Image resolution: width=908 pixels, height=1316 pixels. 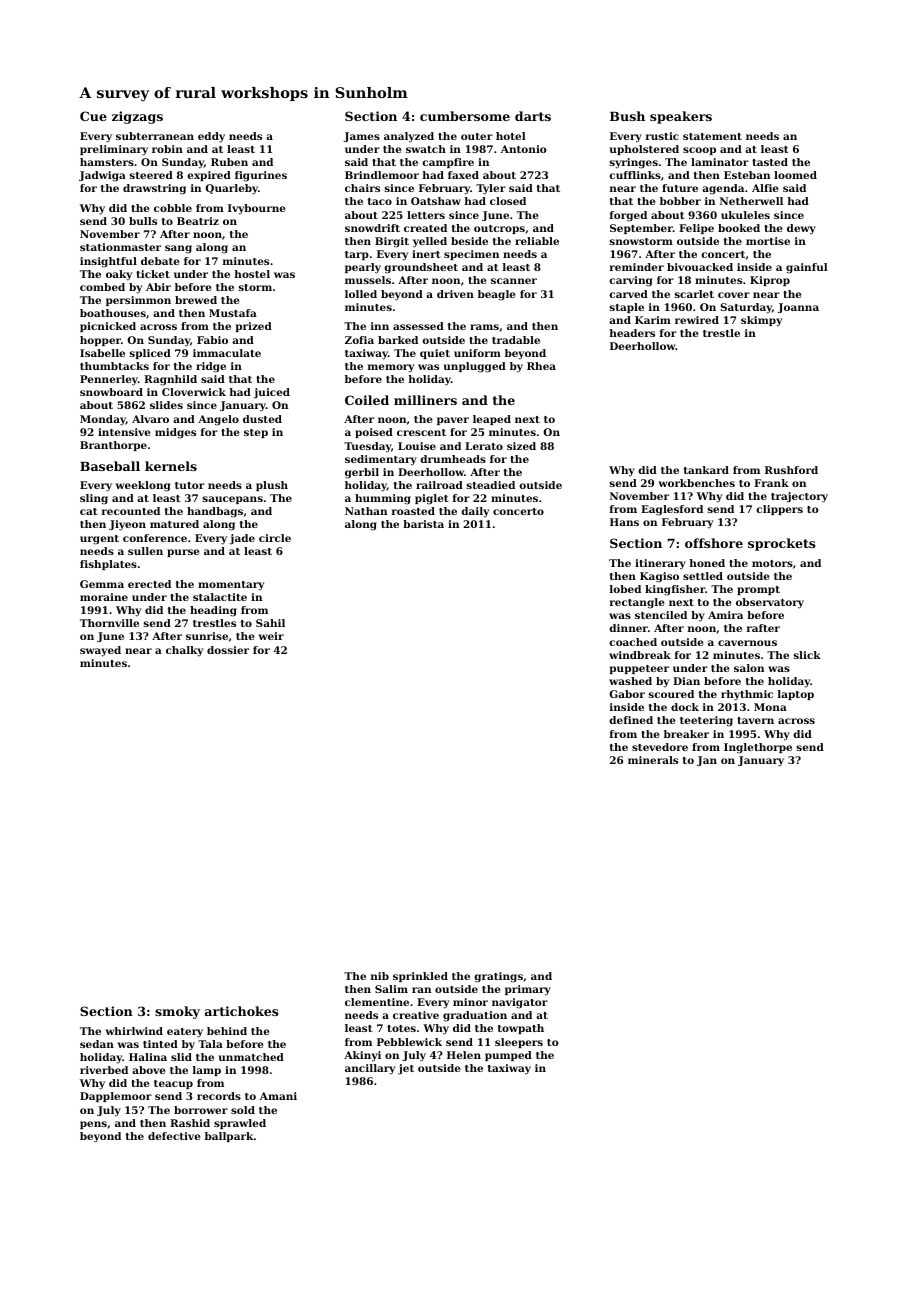 I want to click on Cue, so click(x=93, y=116).
